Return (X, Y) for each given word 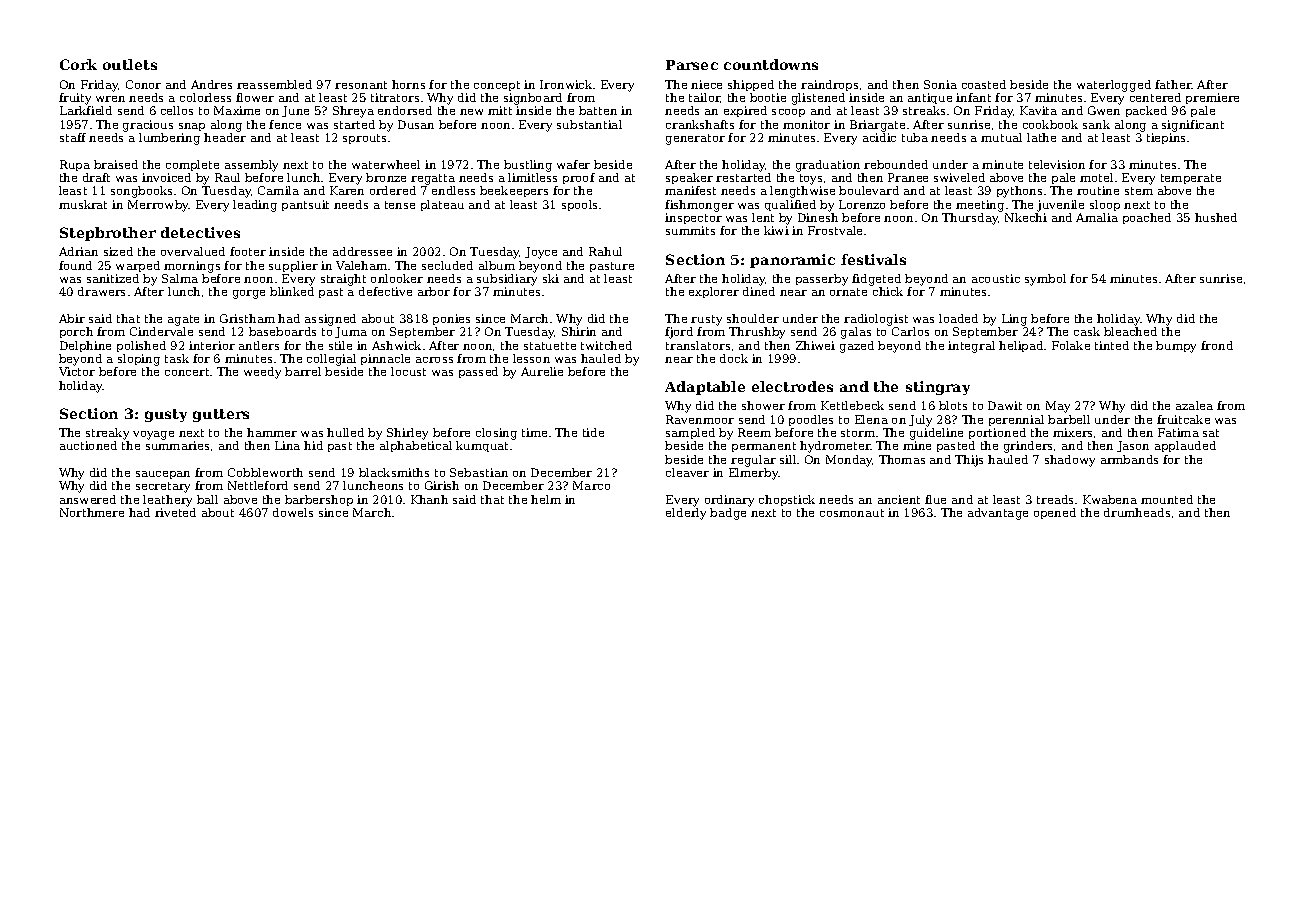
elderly (686, 514)
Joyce (541, 253)
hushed (1216, 217)
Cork (78, 64)
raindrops (829, 85)
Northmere (92, 512)
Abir (72, 318)
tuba (915, 137)
